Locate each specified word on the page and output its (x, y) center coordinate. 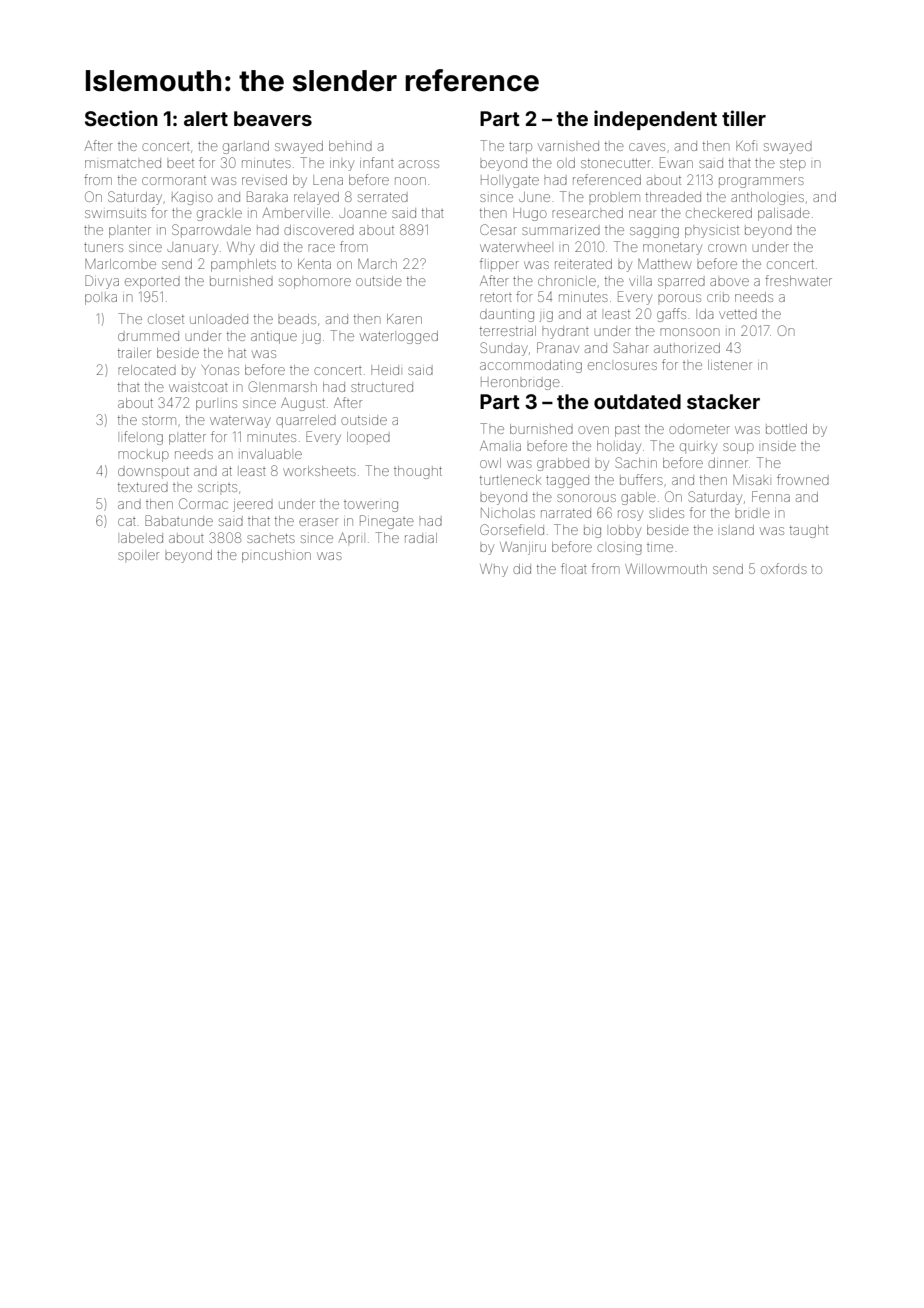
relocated (147, 370)
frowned (803, 479)
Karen (404, 319)
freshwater (798, 280)
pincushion (276, 556)
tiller (744, 118)
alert (206, 118)
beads (297, 319)
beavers (273, 118)
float (574, 568)
